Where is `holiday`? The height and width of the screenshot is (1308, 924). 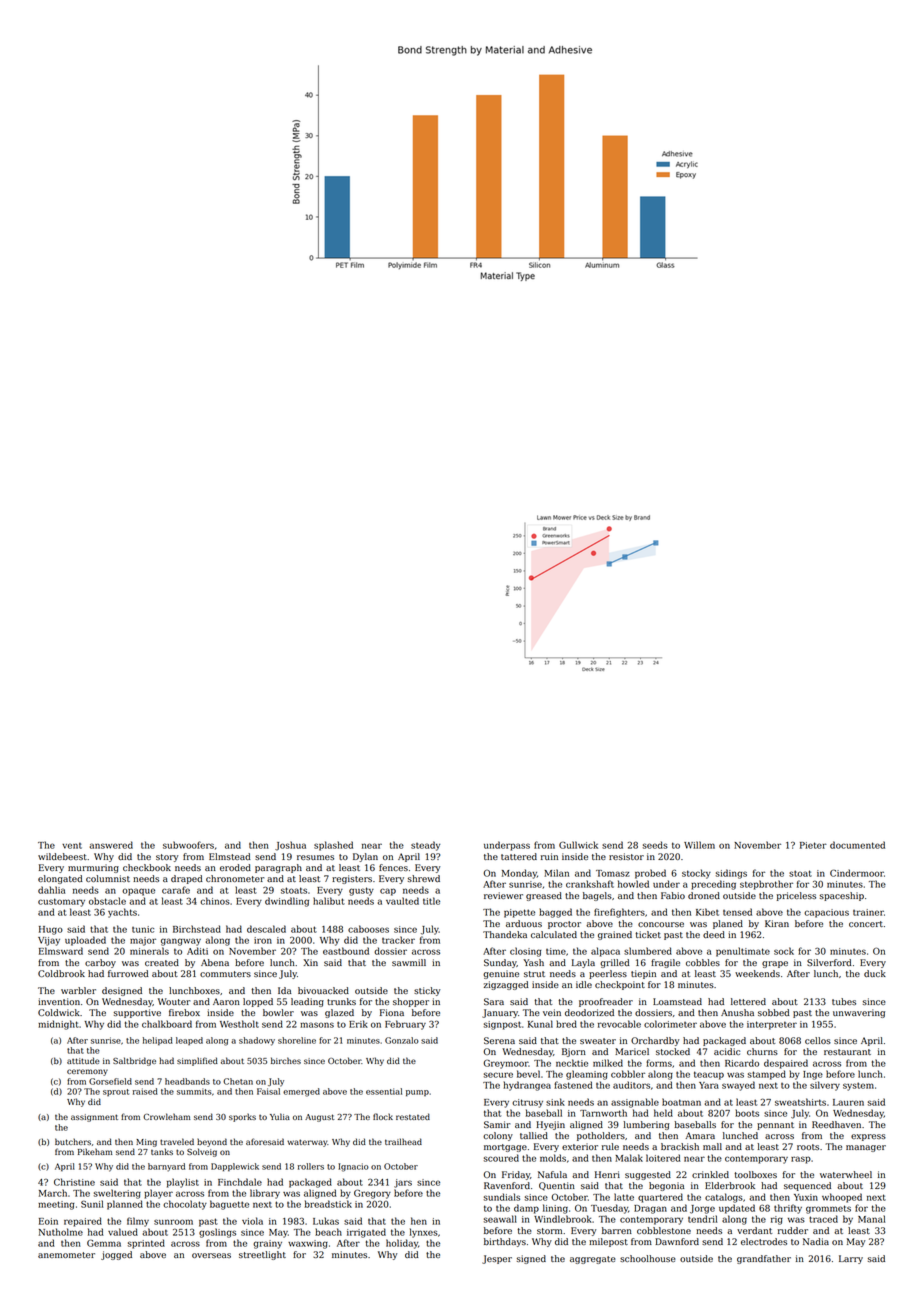
holiday is located at coordinates (402, 1244).
